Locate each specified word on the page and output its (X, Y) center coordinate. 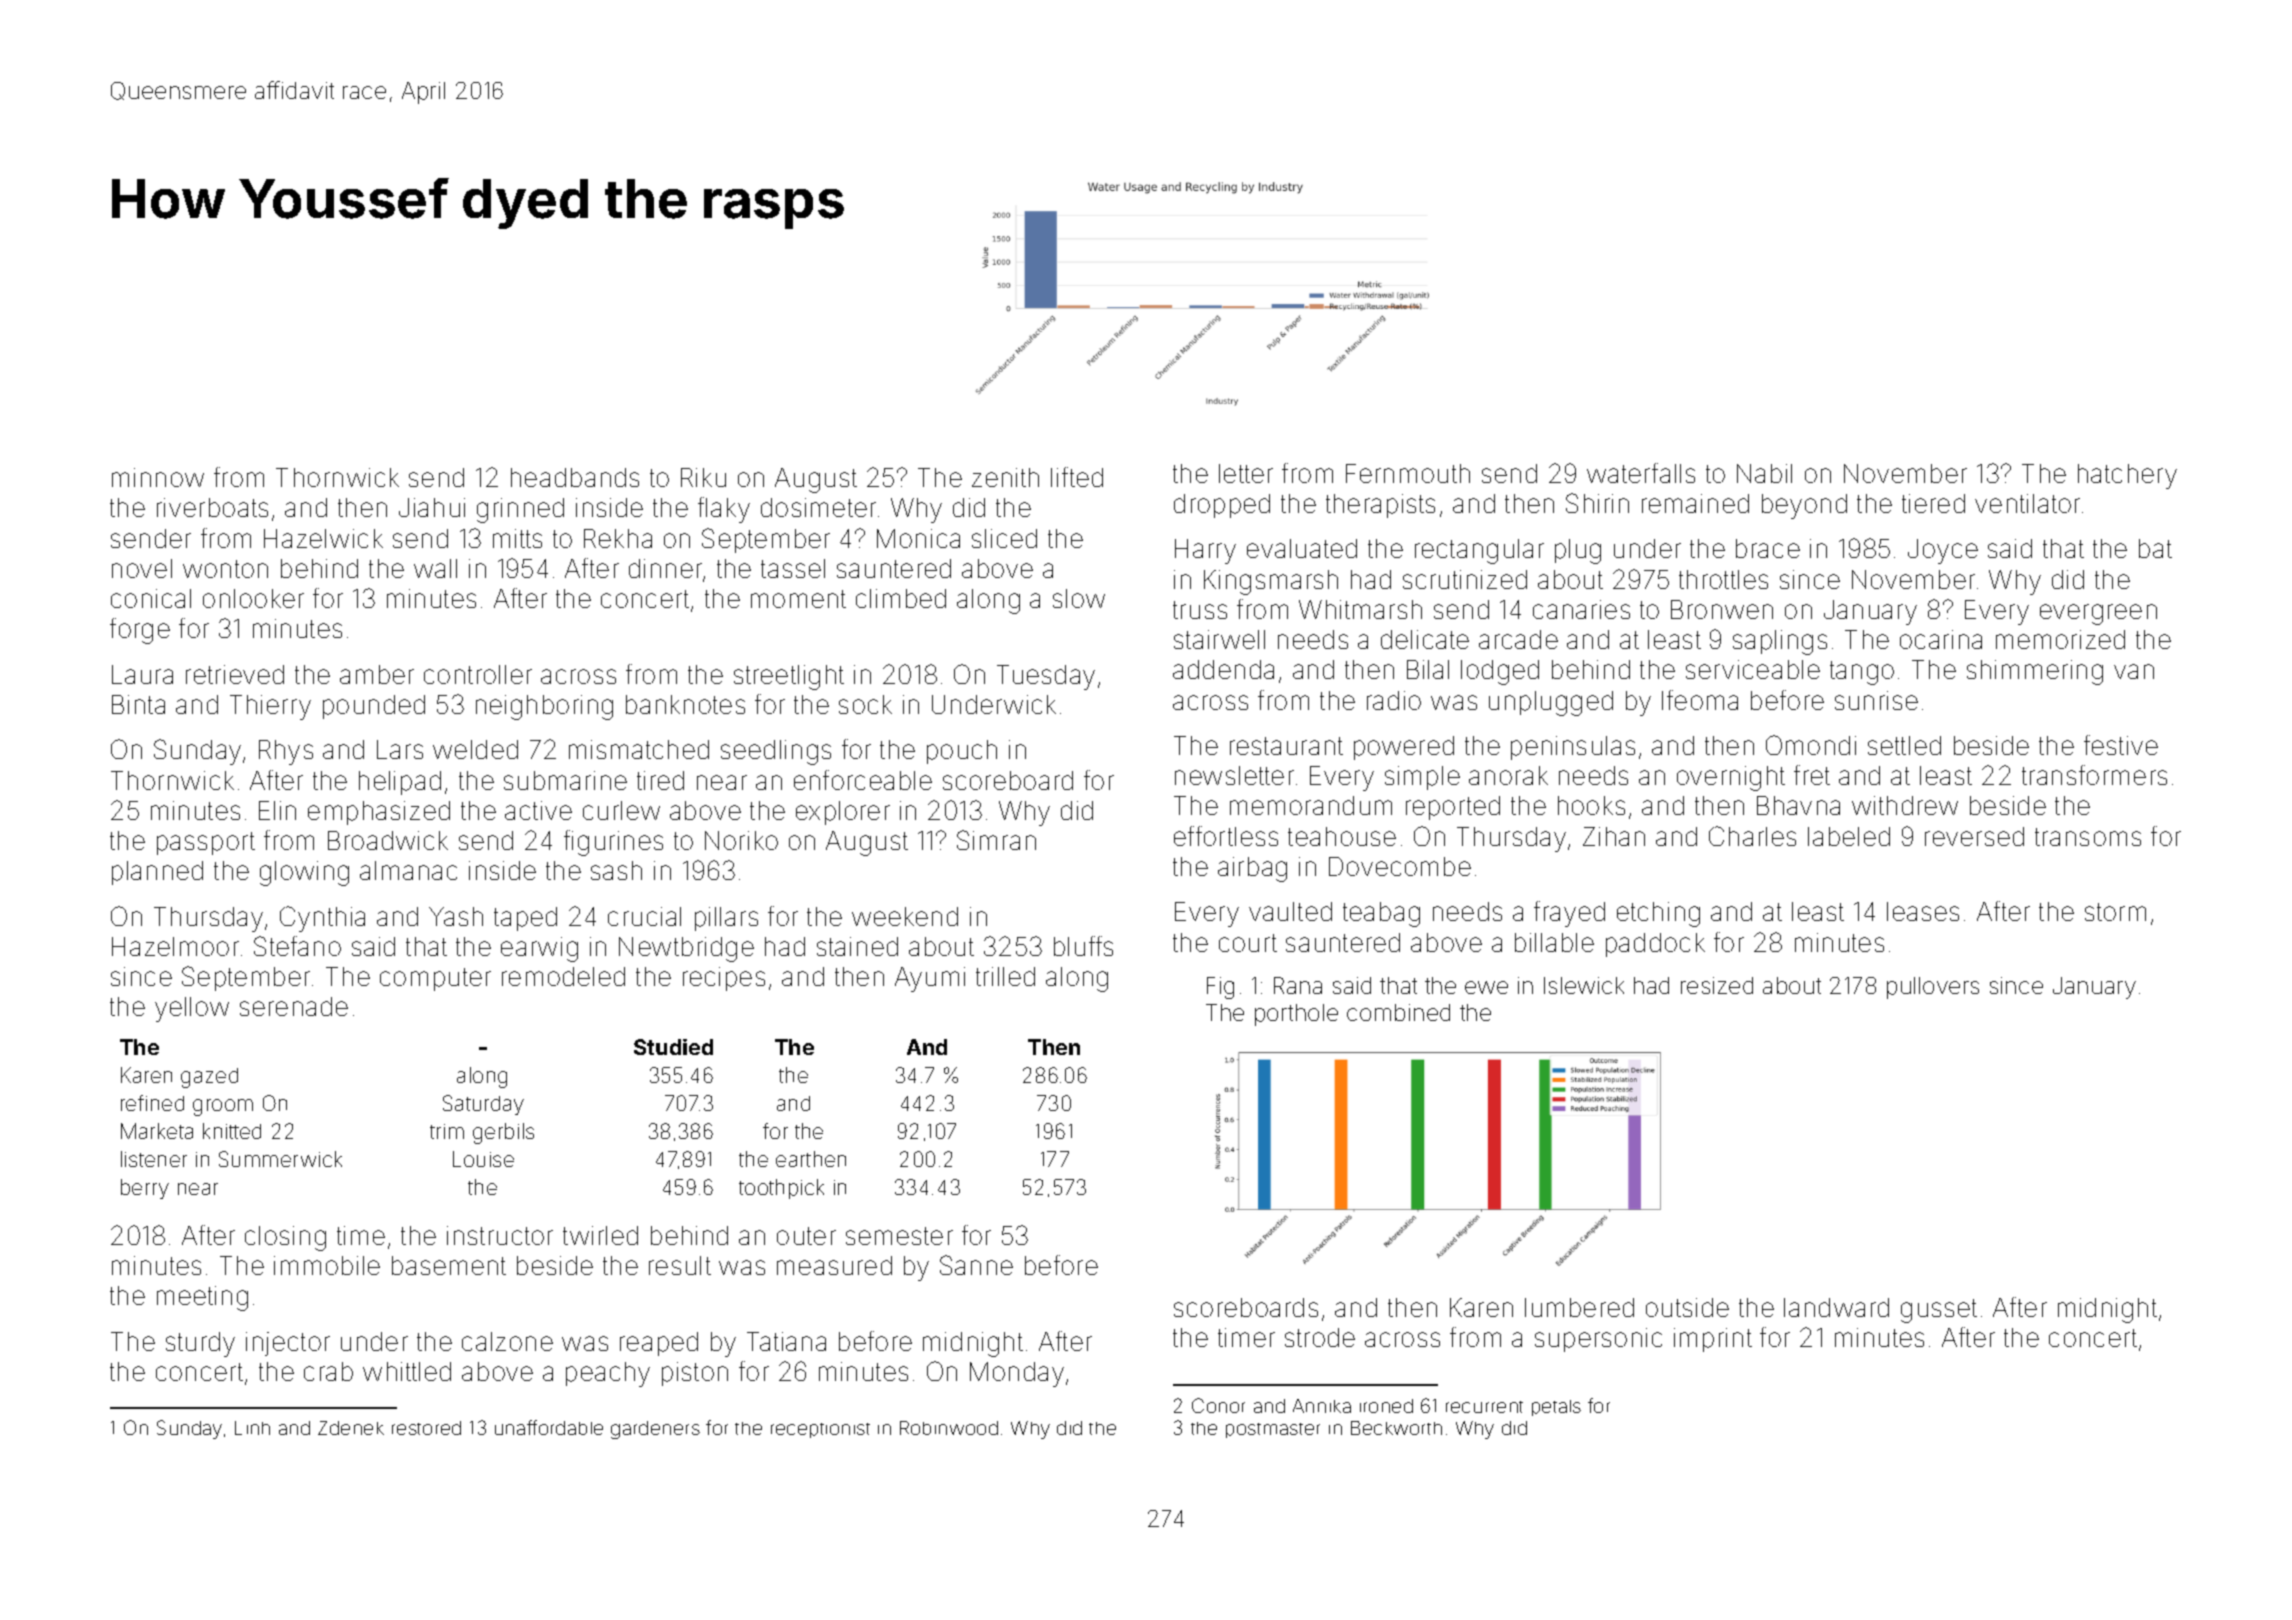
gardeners (655, 1430)
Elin (277, 810)
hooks (1591, 805)
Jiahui (432, 507)
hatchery (2127, 476)
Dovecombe (1400, 866)
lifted (1077, 477)
